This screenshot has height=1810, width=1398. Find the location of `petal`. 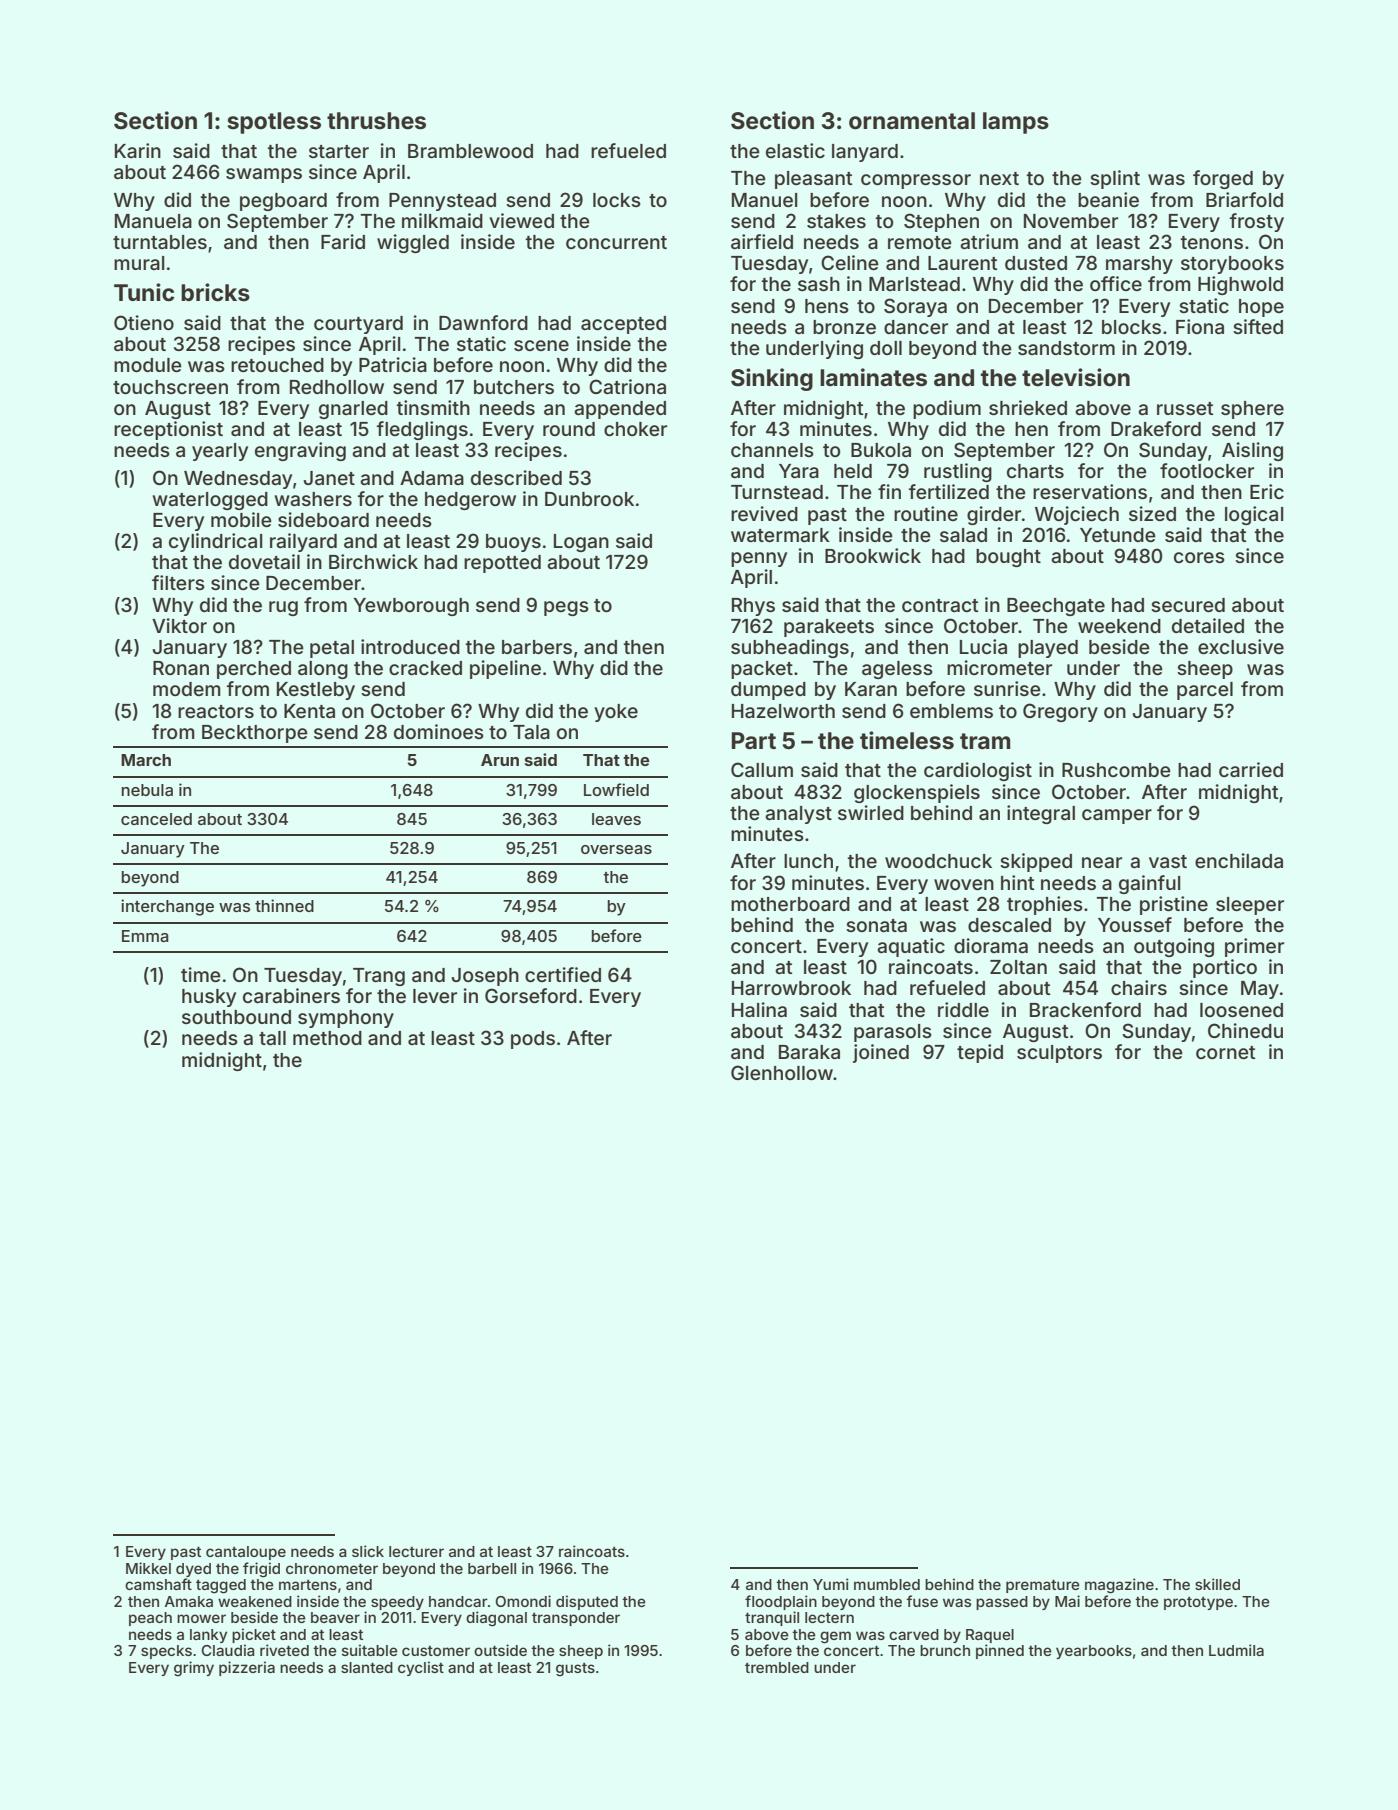

petal is located at coordinates (332, 649).
